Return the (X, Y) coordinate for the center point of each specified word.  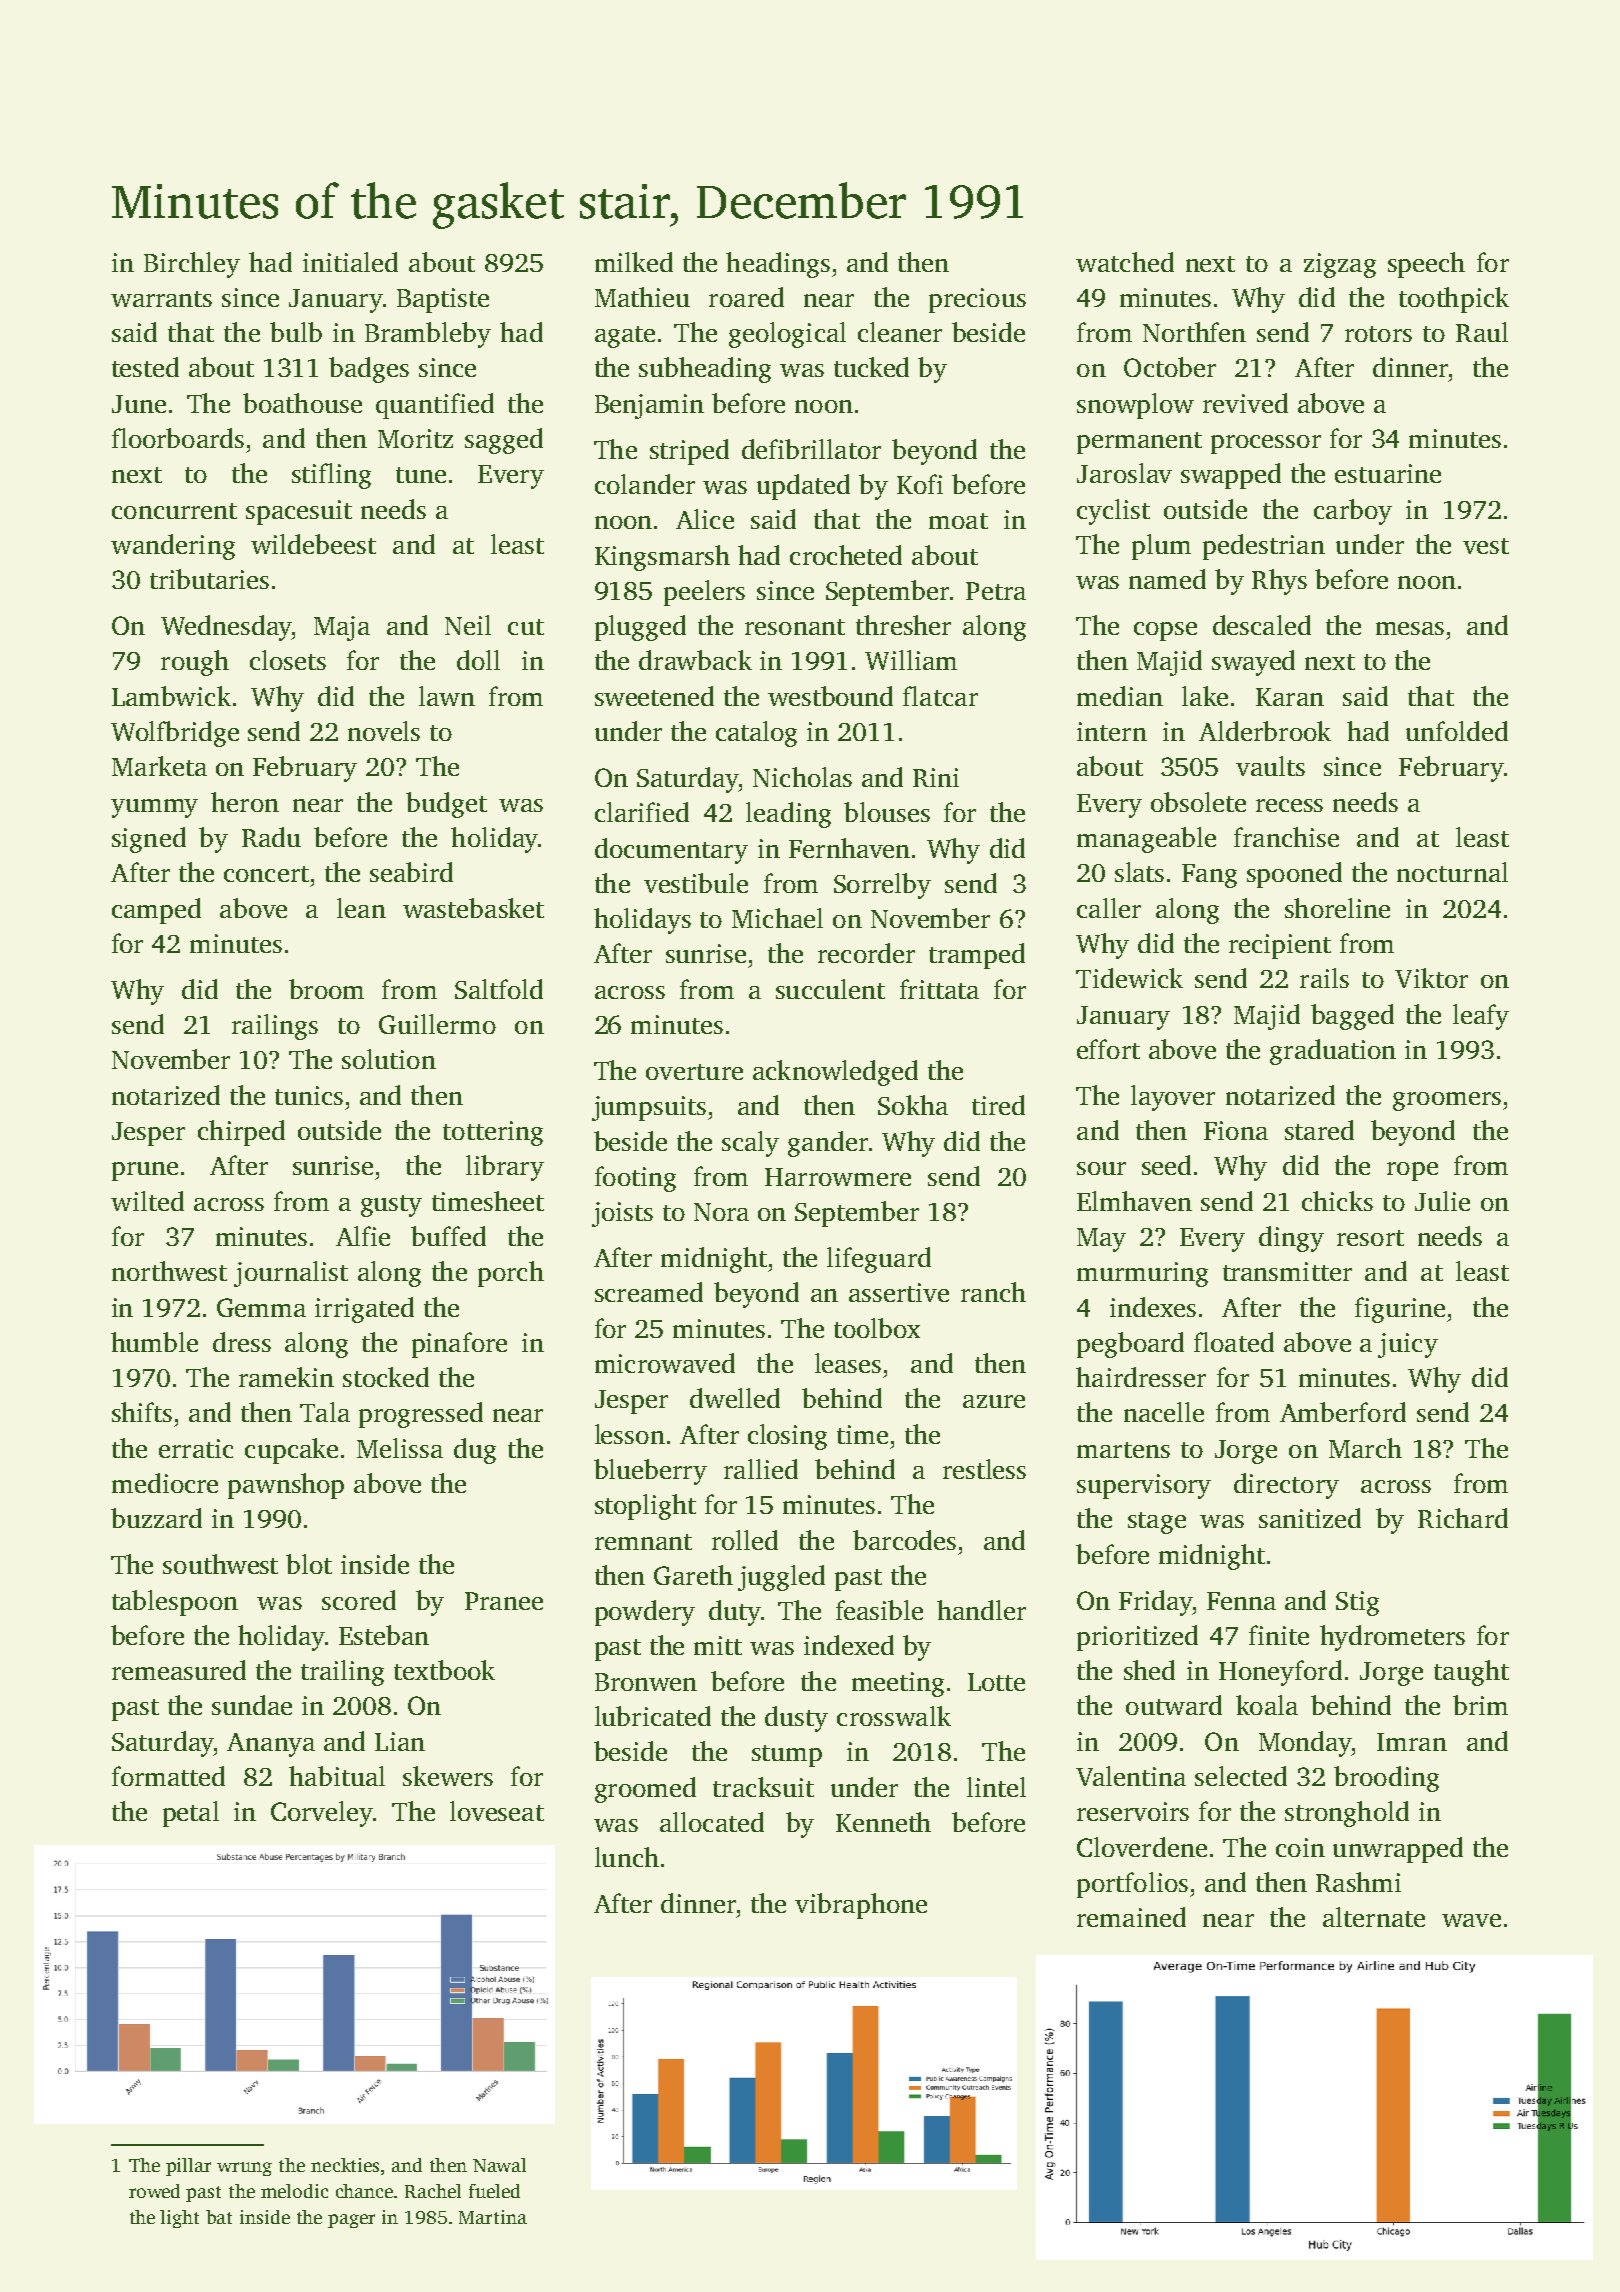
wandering (173, 547)
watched (1125, 262)
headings (778, 265)
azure (994, 1401)
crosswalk (894, 1716)
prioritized (1137, 1638)
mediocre (165, 1483)
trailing (342, 1673)
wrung (244, 2169)
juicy (1408, 1345)
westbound (830, 696)
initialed (350, 262)
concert (266, 874)
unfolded (1457, 731)
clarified (642, 812)
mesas (1410, 628)
